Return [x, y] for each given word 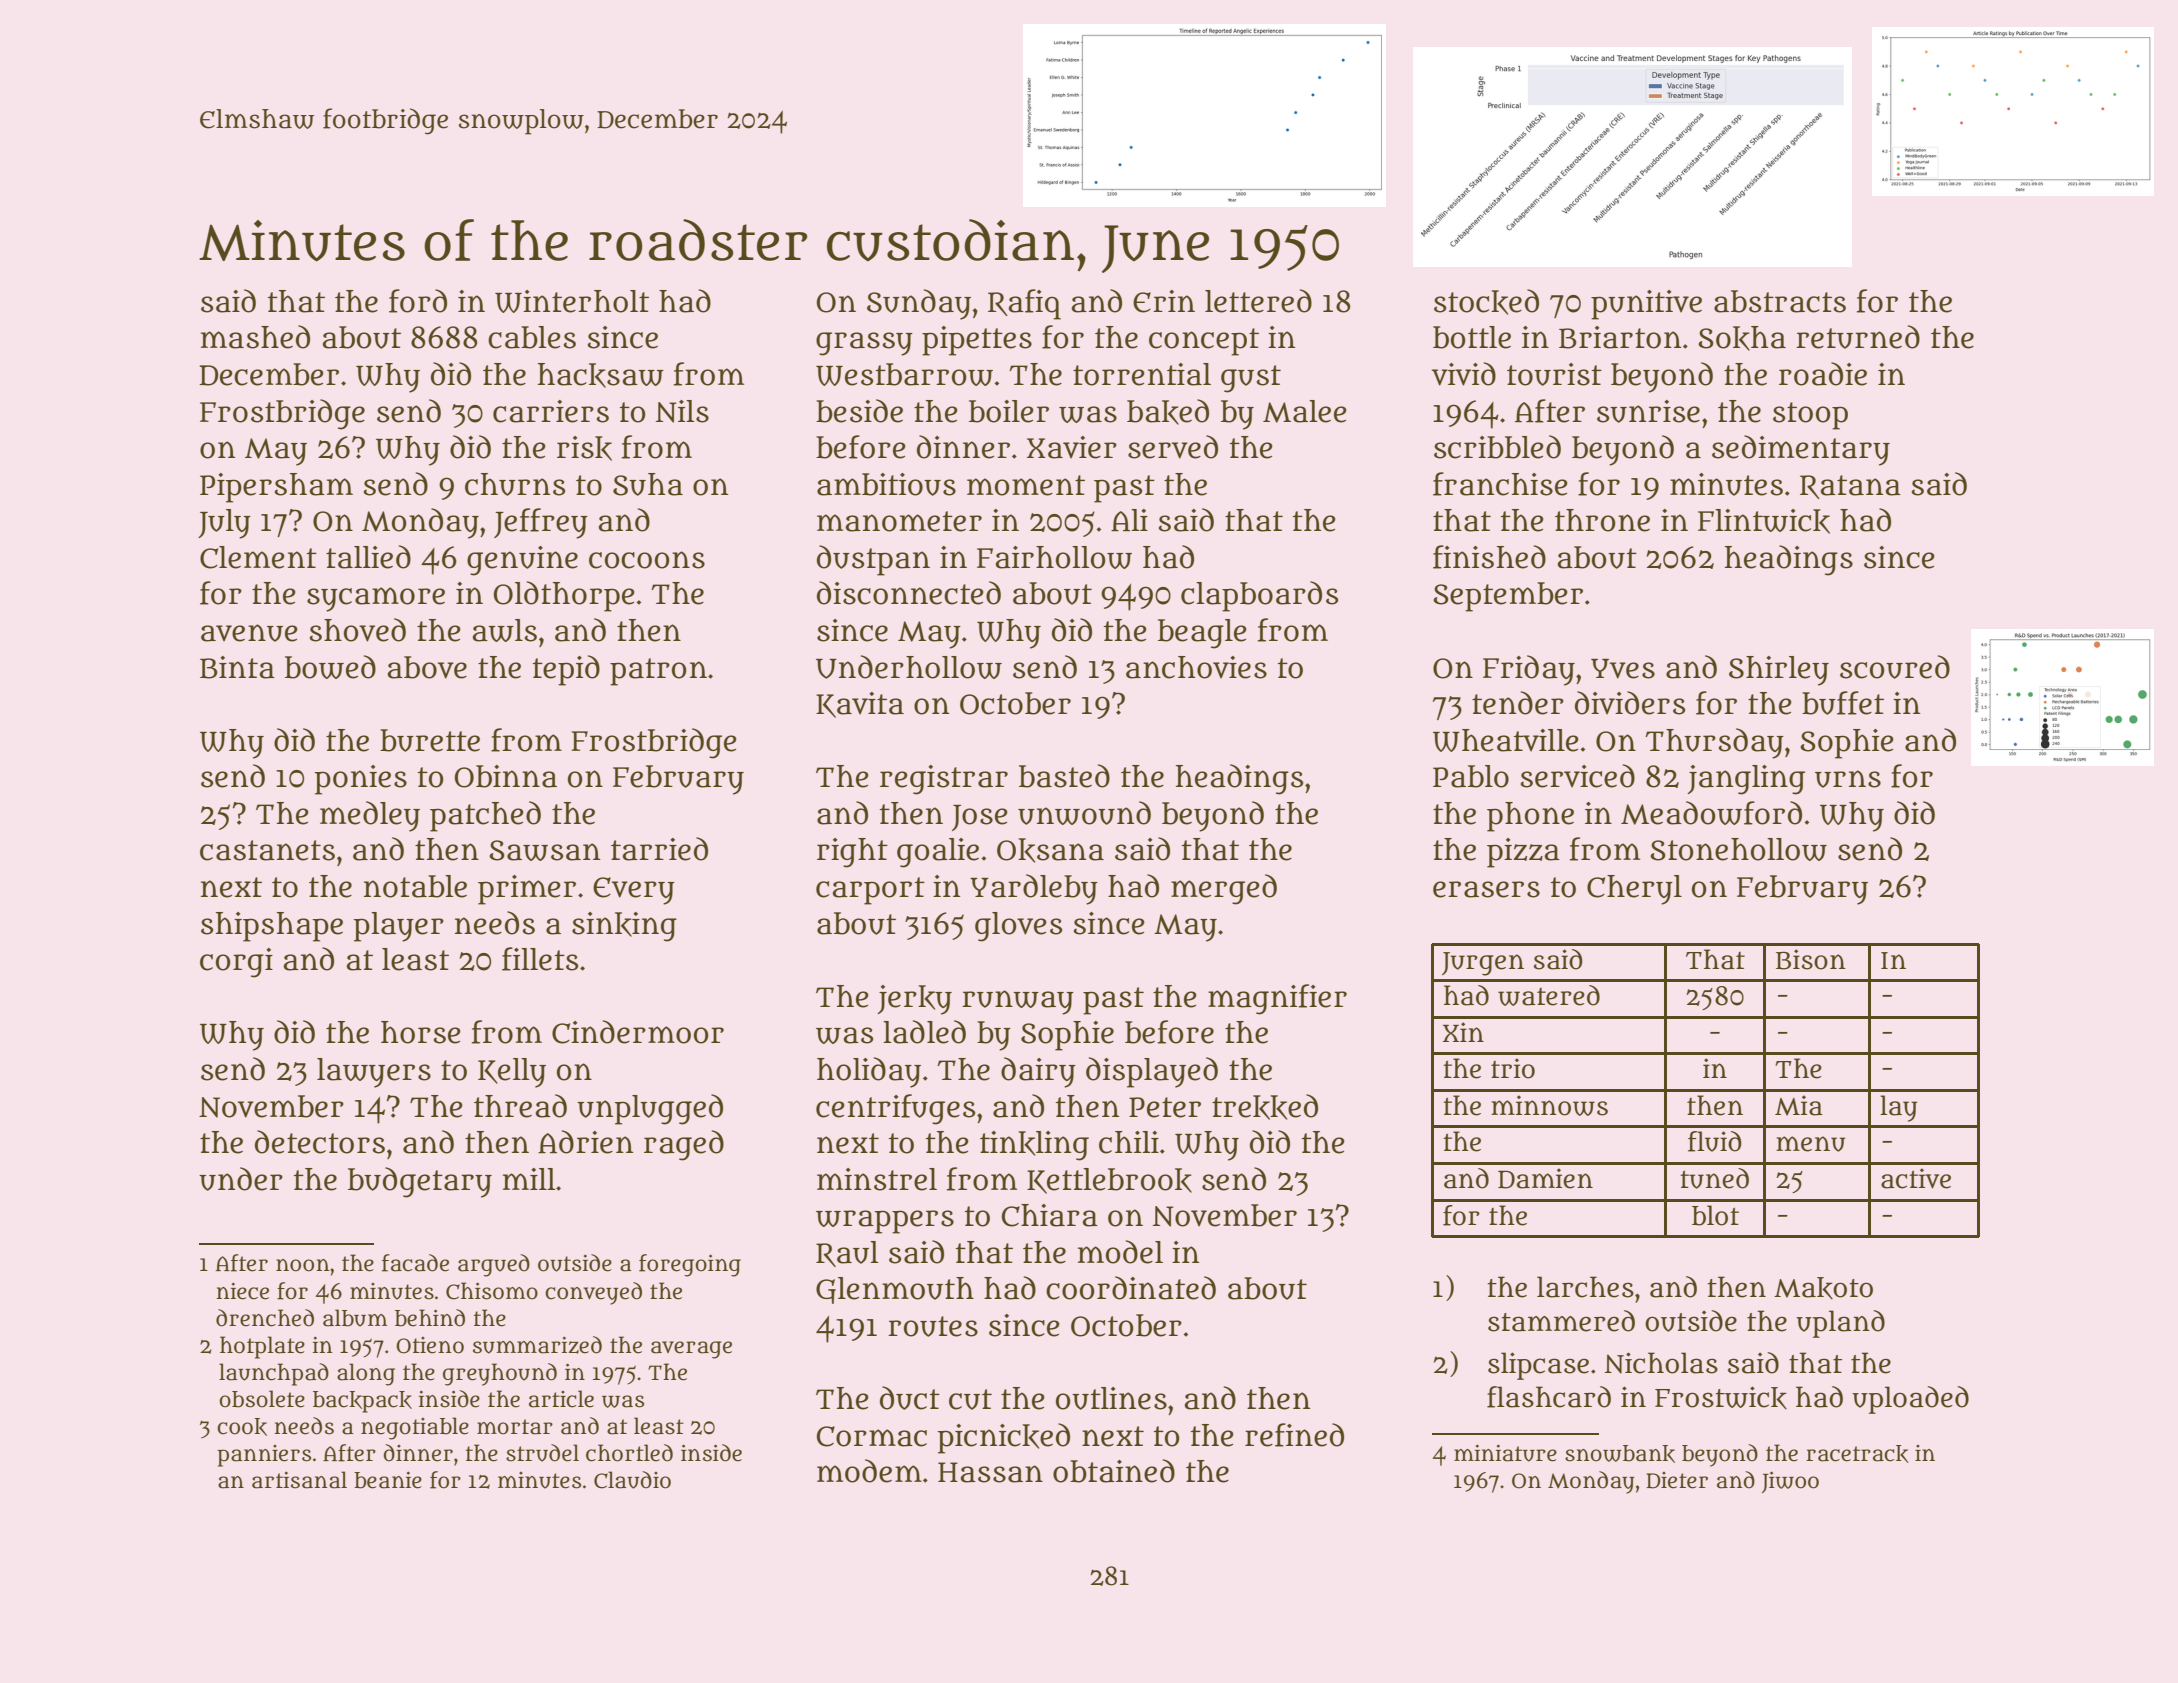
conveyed [593, 1293]
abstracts [1780, 301]
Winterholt [572, 301]
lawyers [374, 1073]
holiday [869, 1072]
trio [1513, 1068]
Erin [1164, 301]
